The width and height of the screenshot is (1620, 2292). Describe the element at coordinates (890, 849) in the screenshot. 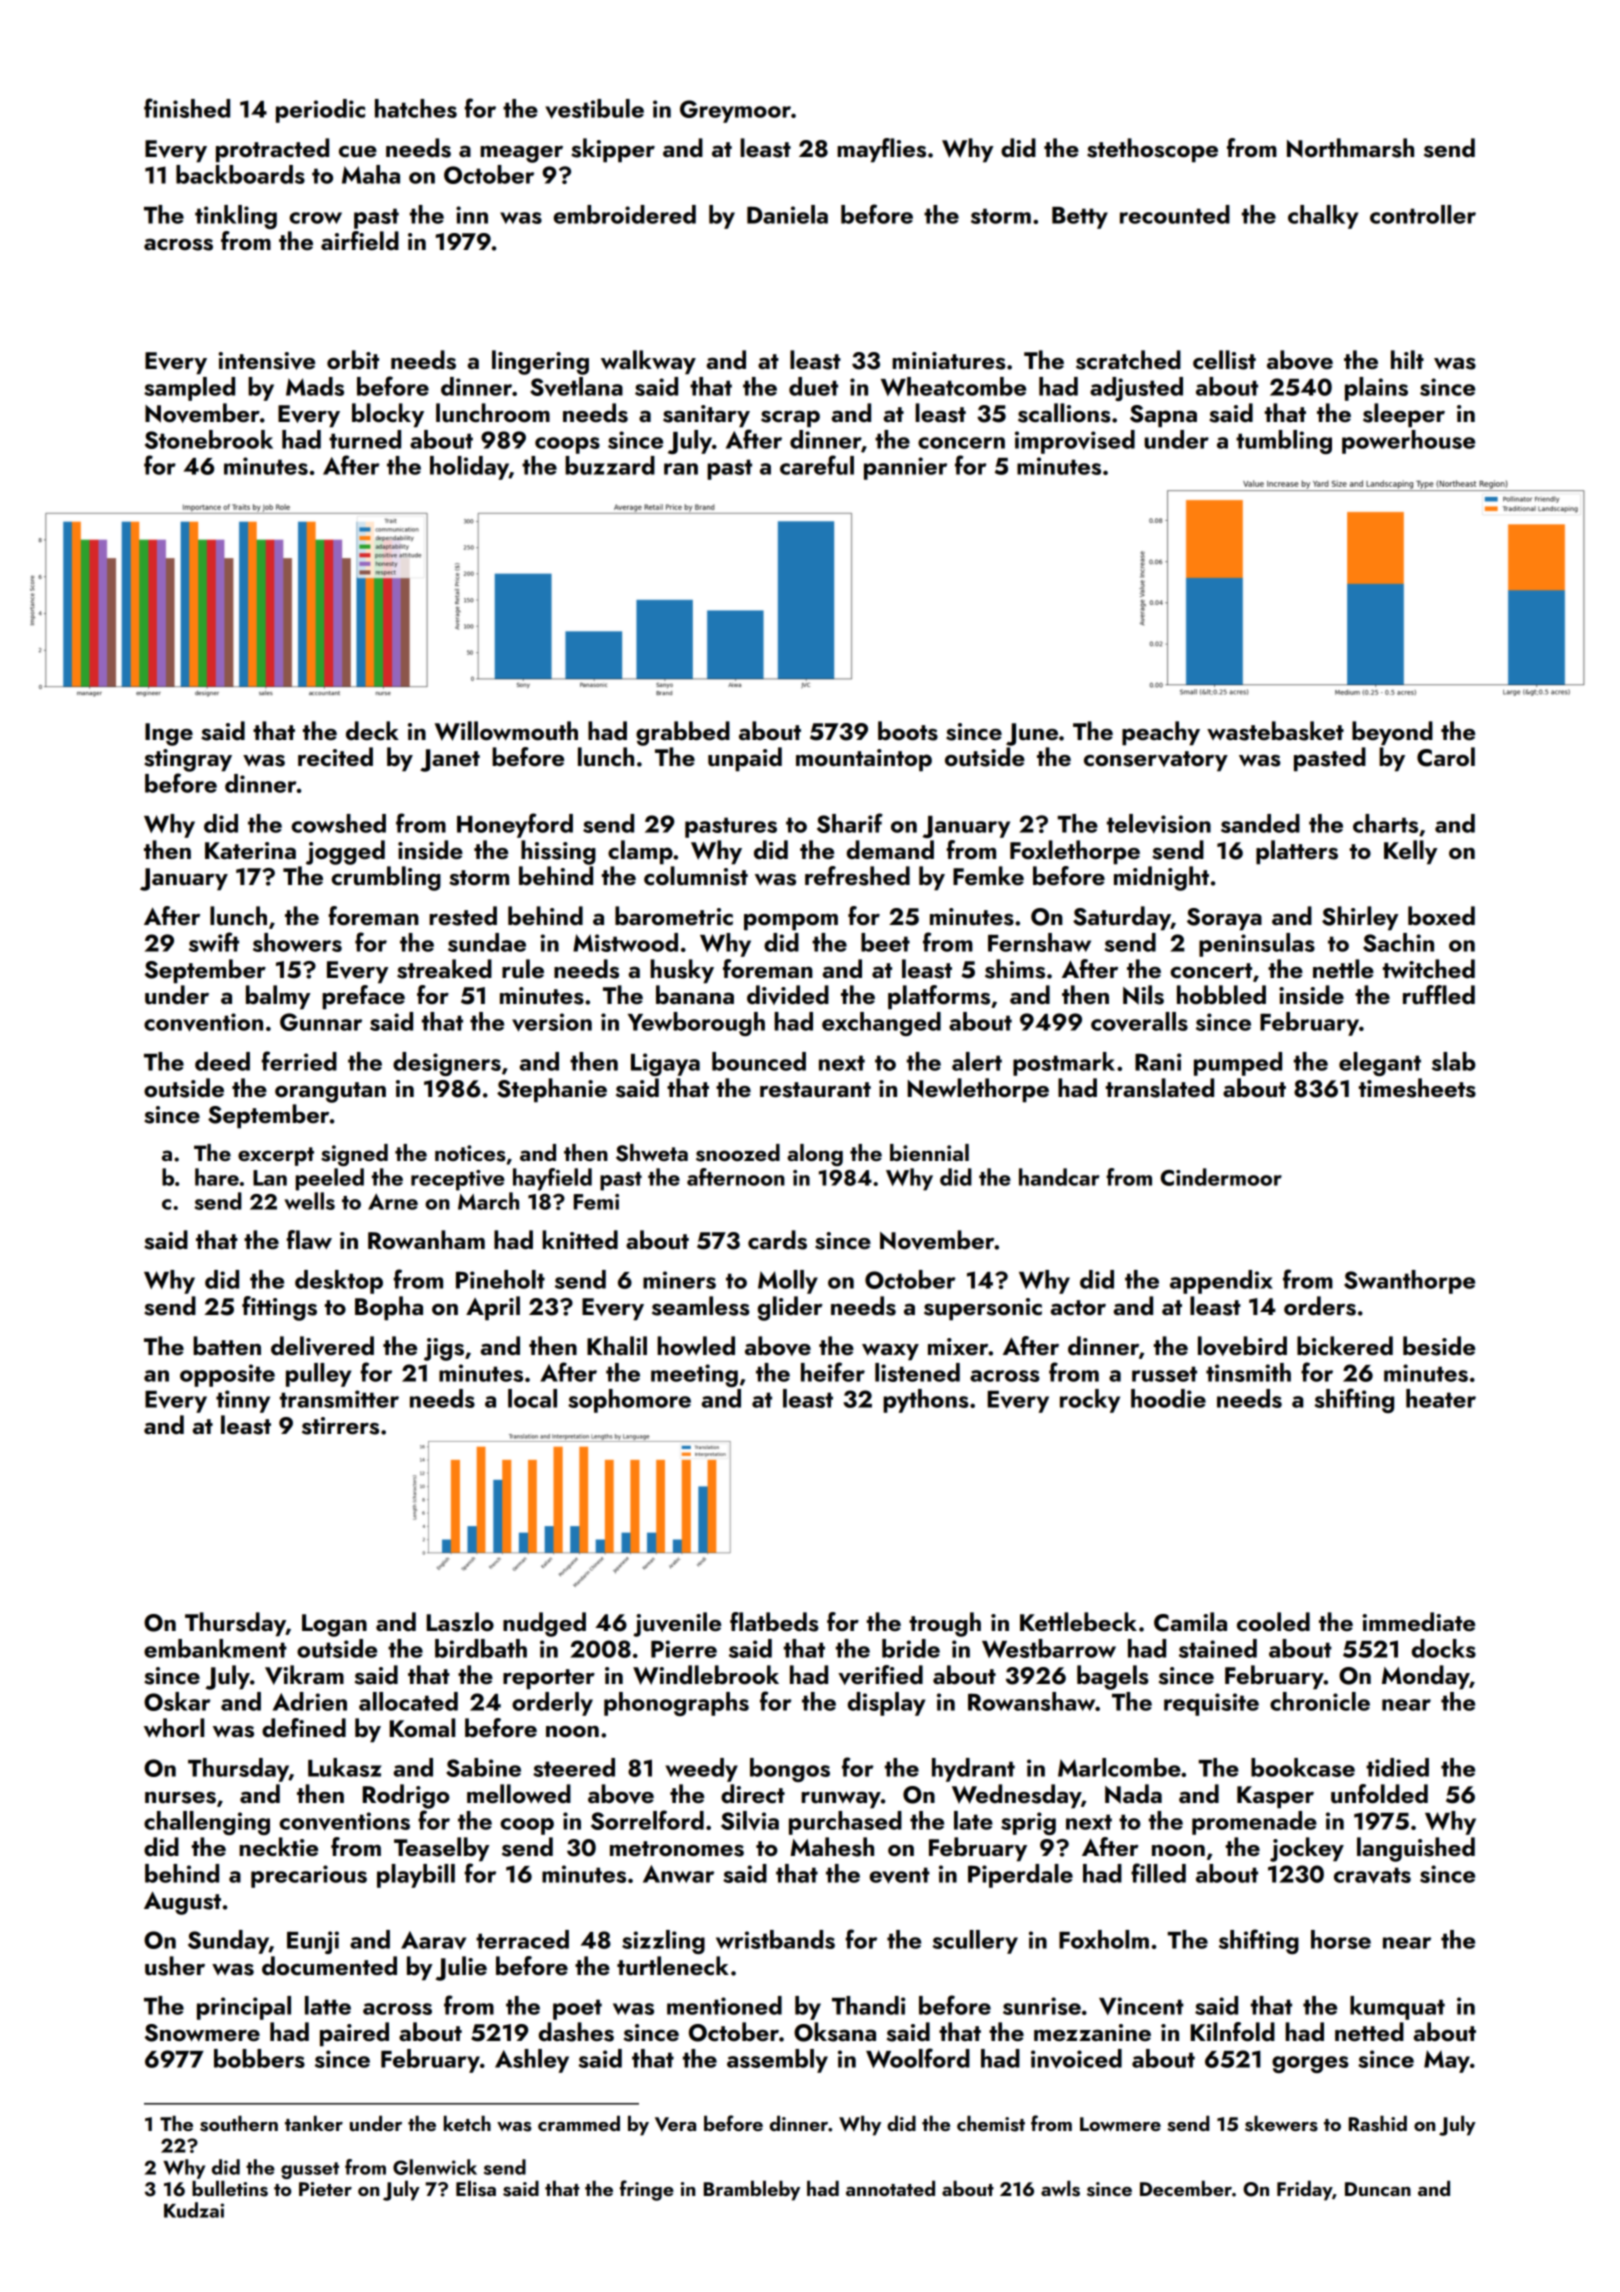

I see `demand` at that location.
